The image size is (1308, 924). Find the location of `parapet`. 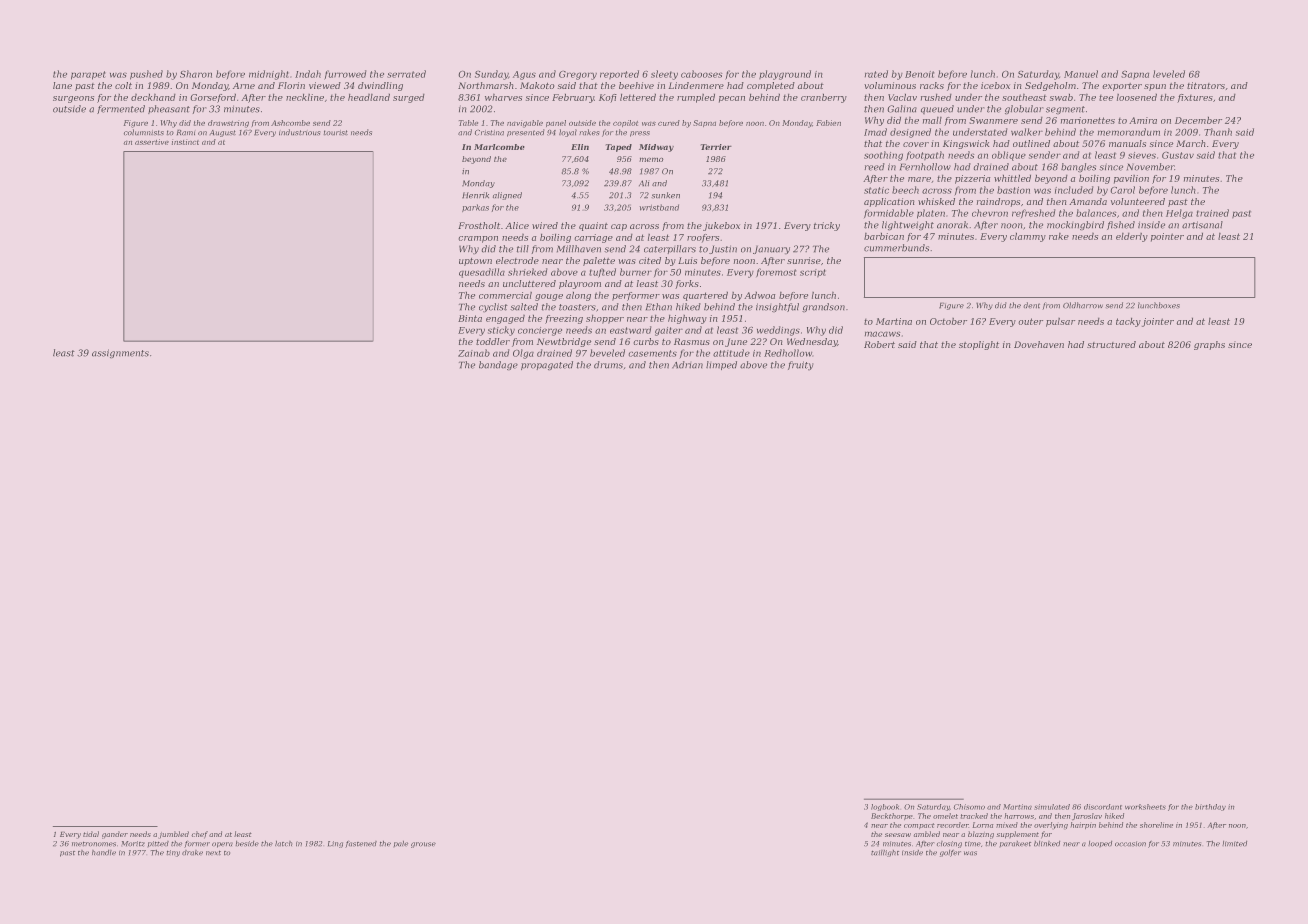

parapet is located at coordinates (88, 75).
